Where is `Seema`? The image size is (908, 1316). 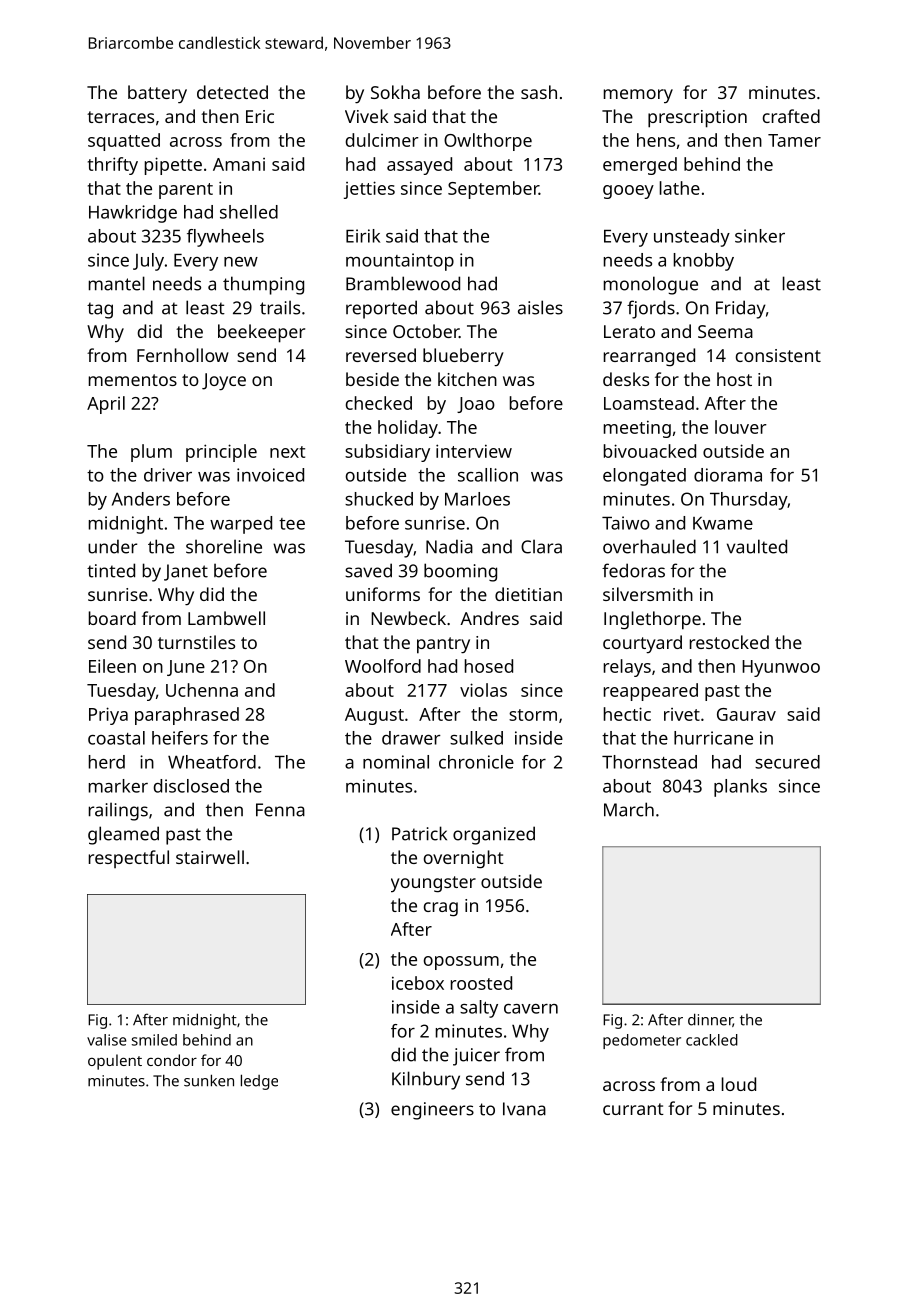
Seema is located at coordinates (725, 331).
